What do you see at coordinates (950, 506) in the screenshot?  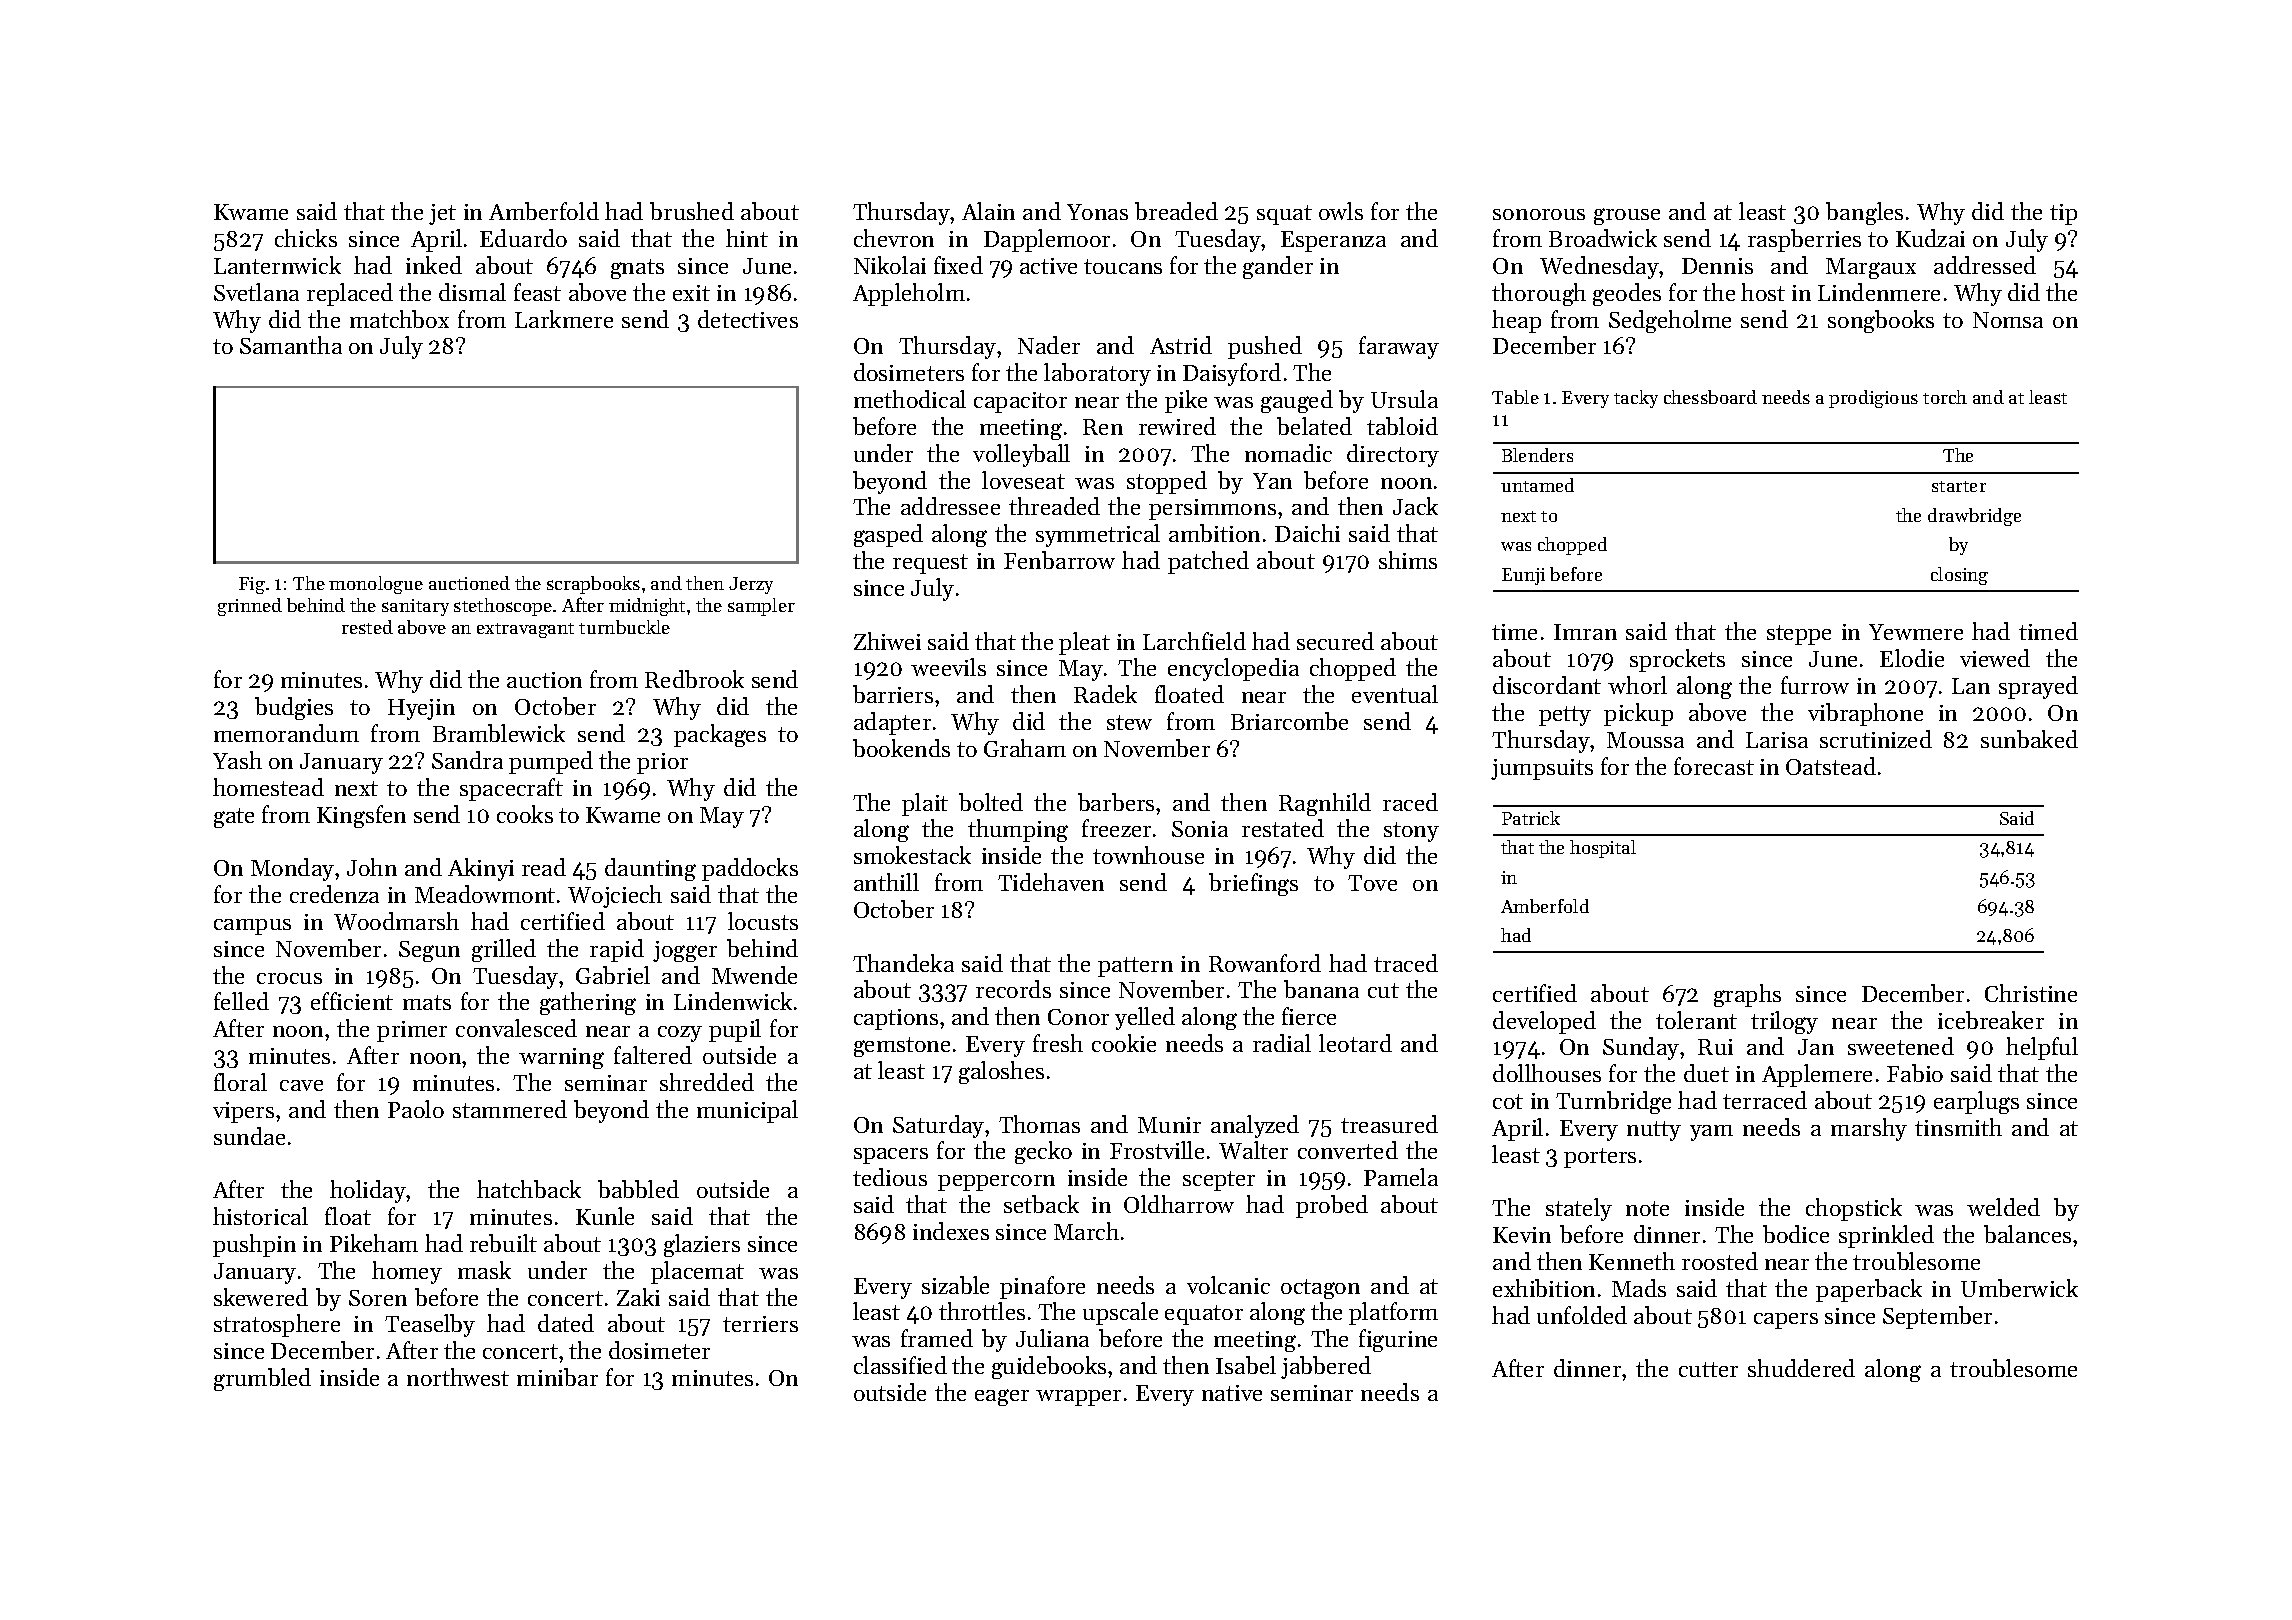 I see `addressee` at bounding box center [950, 506].
